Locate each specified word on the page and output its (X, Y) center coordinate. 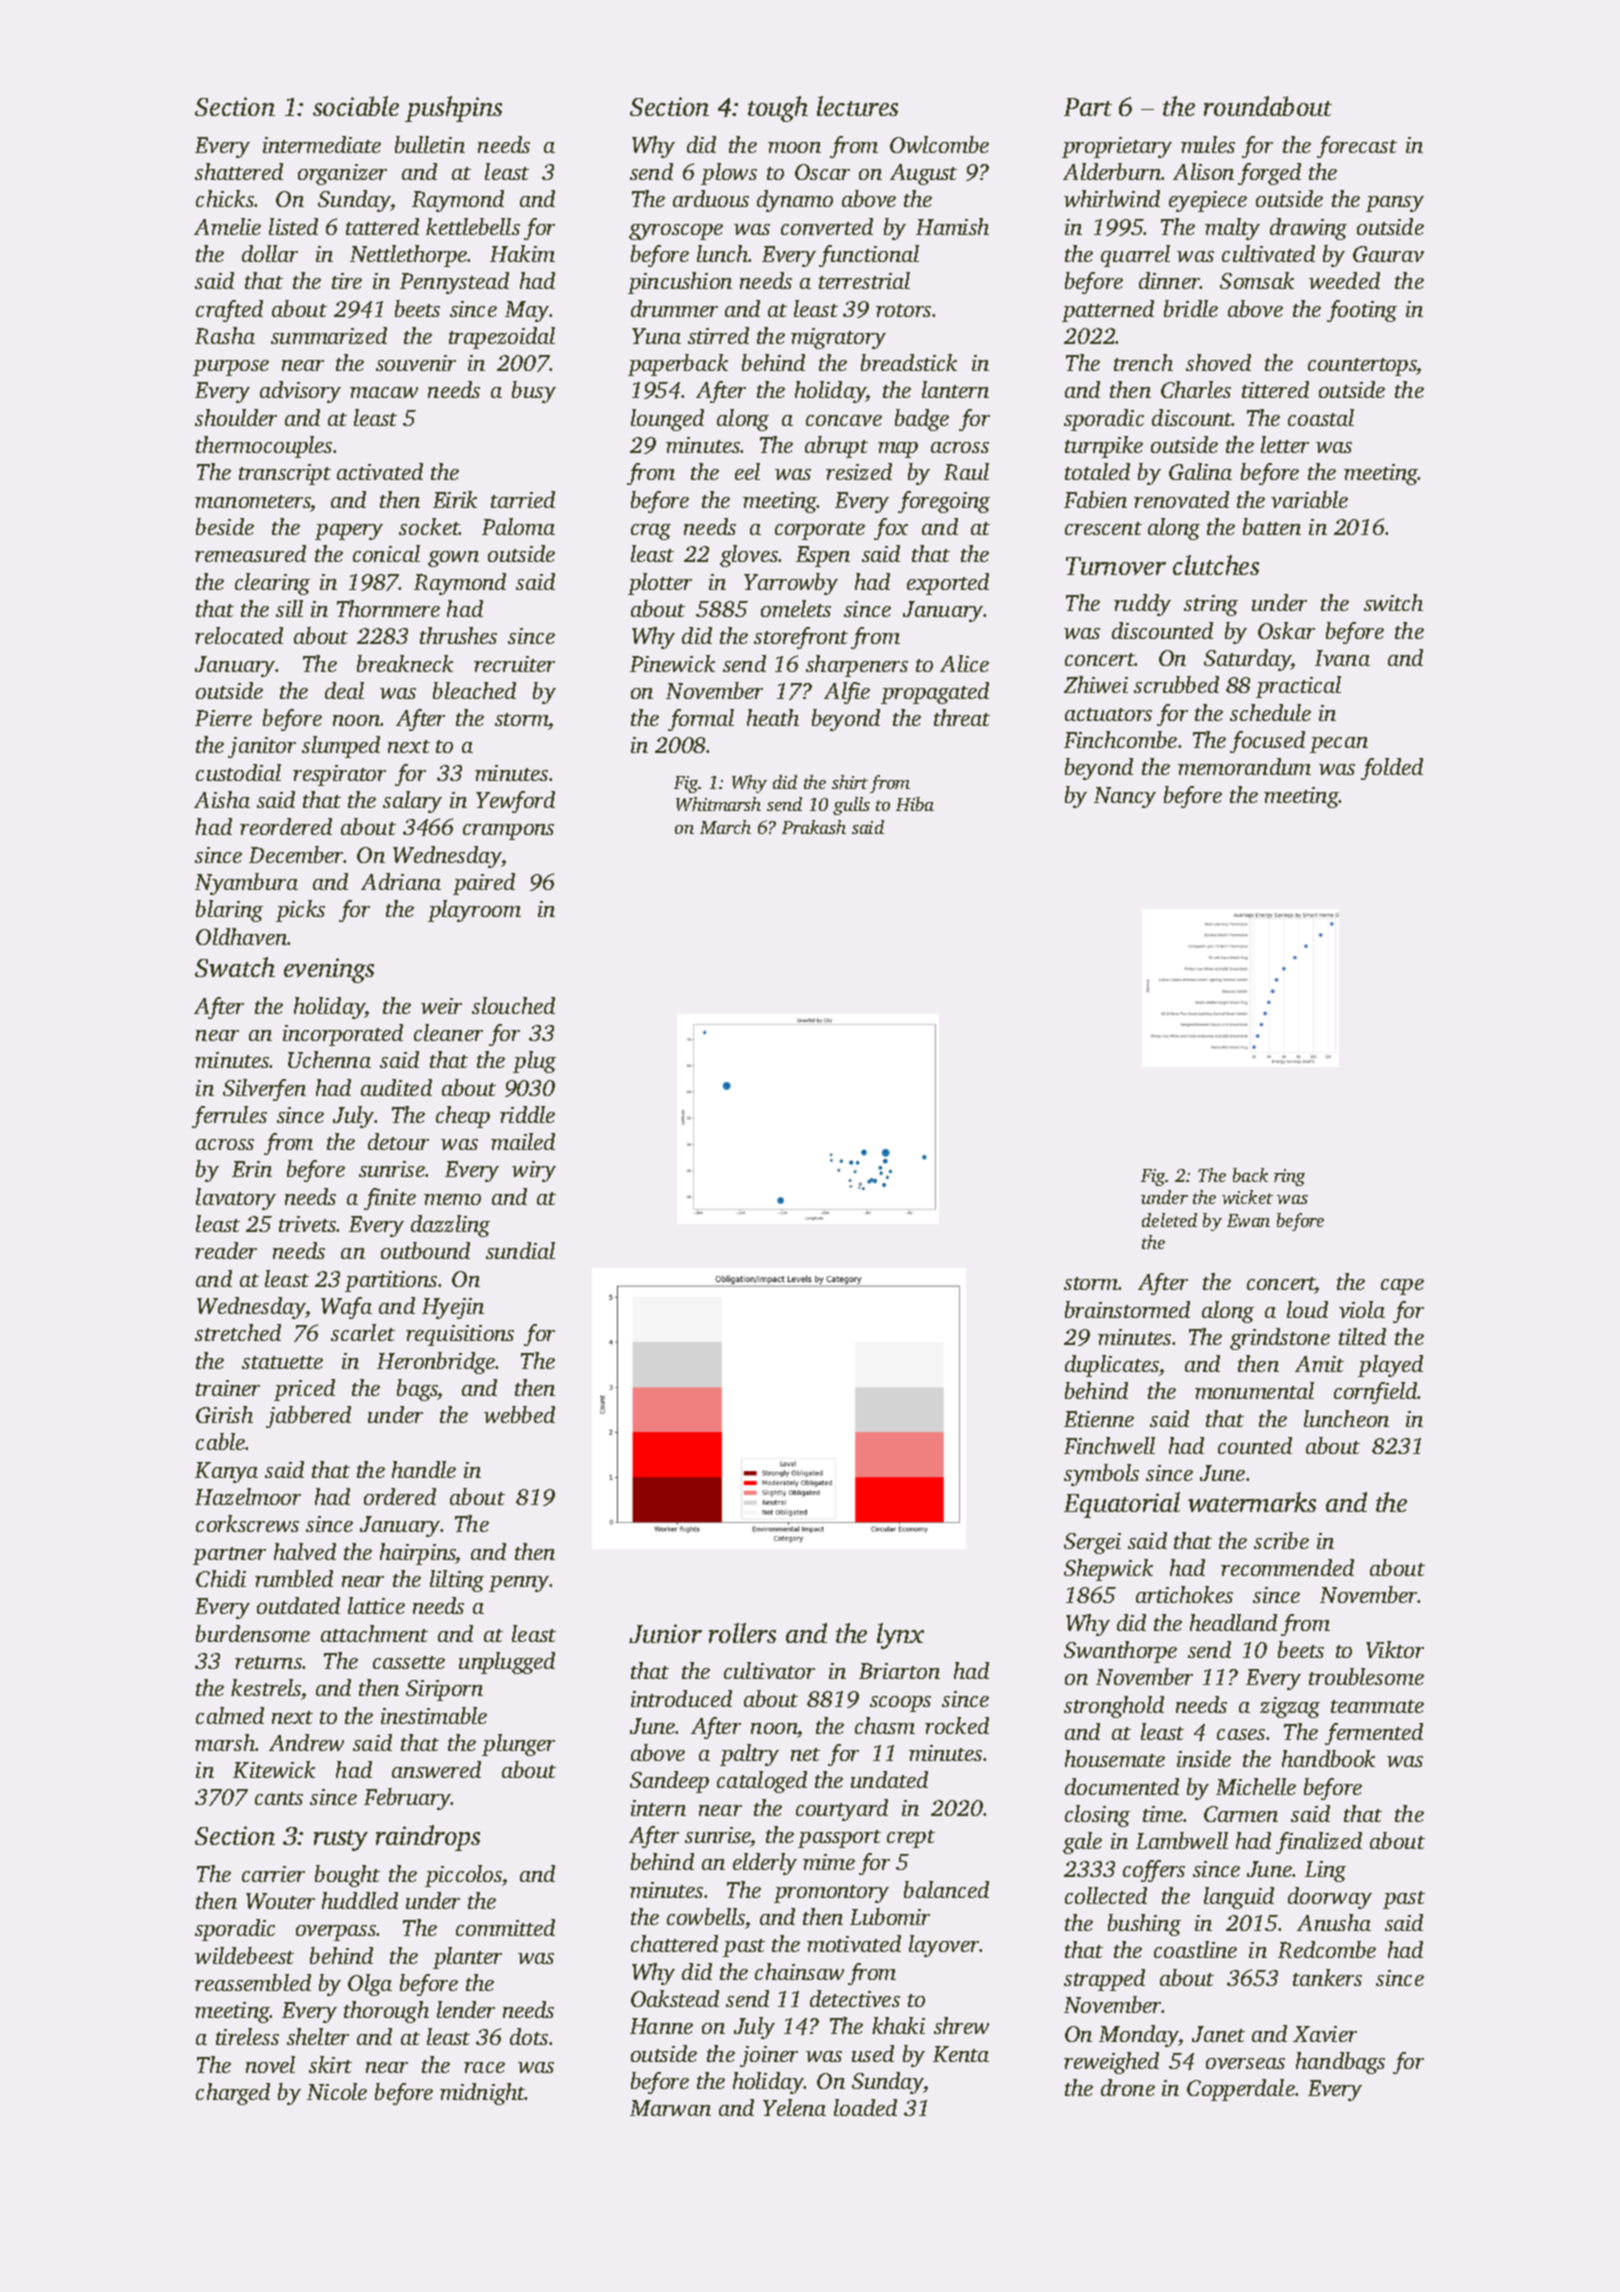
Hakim (522, 253)
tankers (1327, 1977)
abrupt (836, 447)
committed (505, 1927)
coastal (1321, 417)
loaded (865, 2107)
